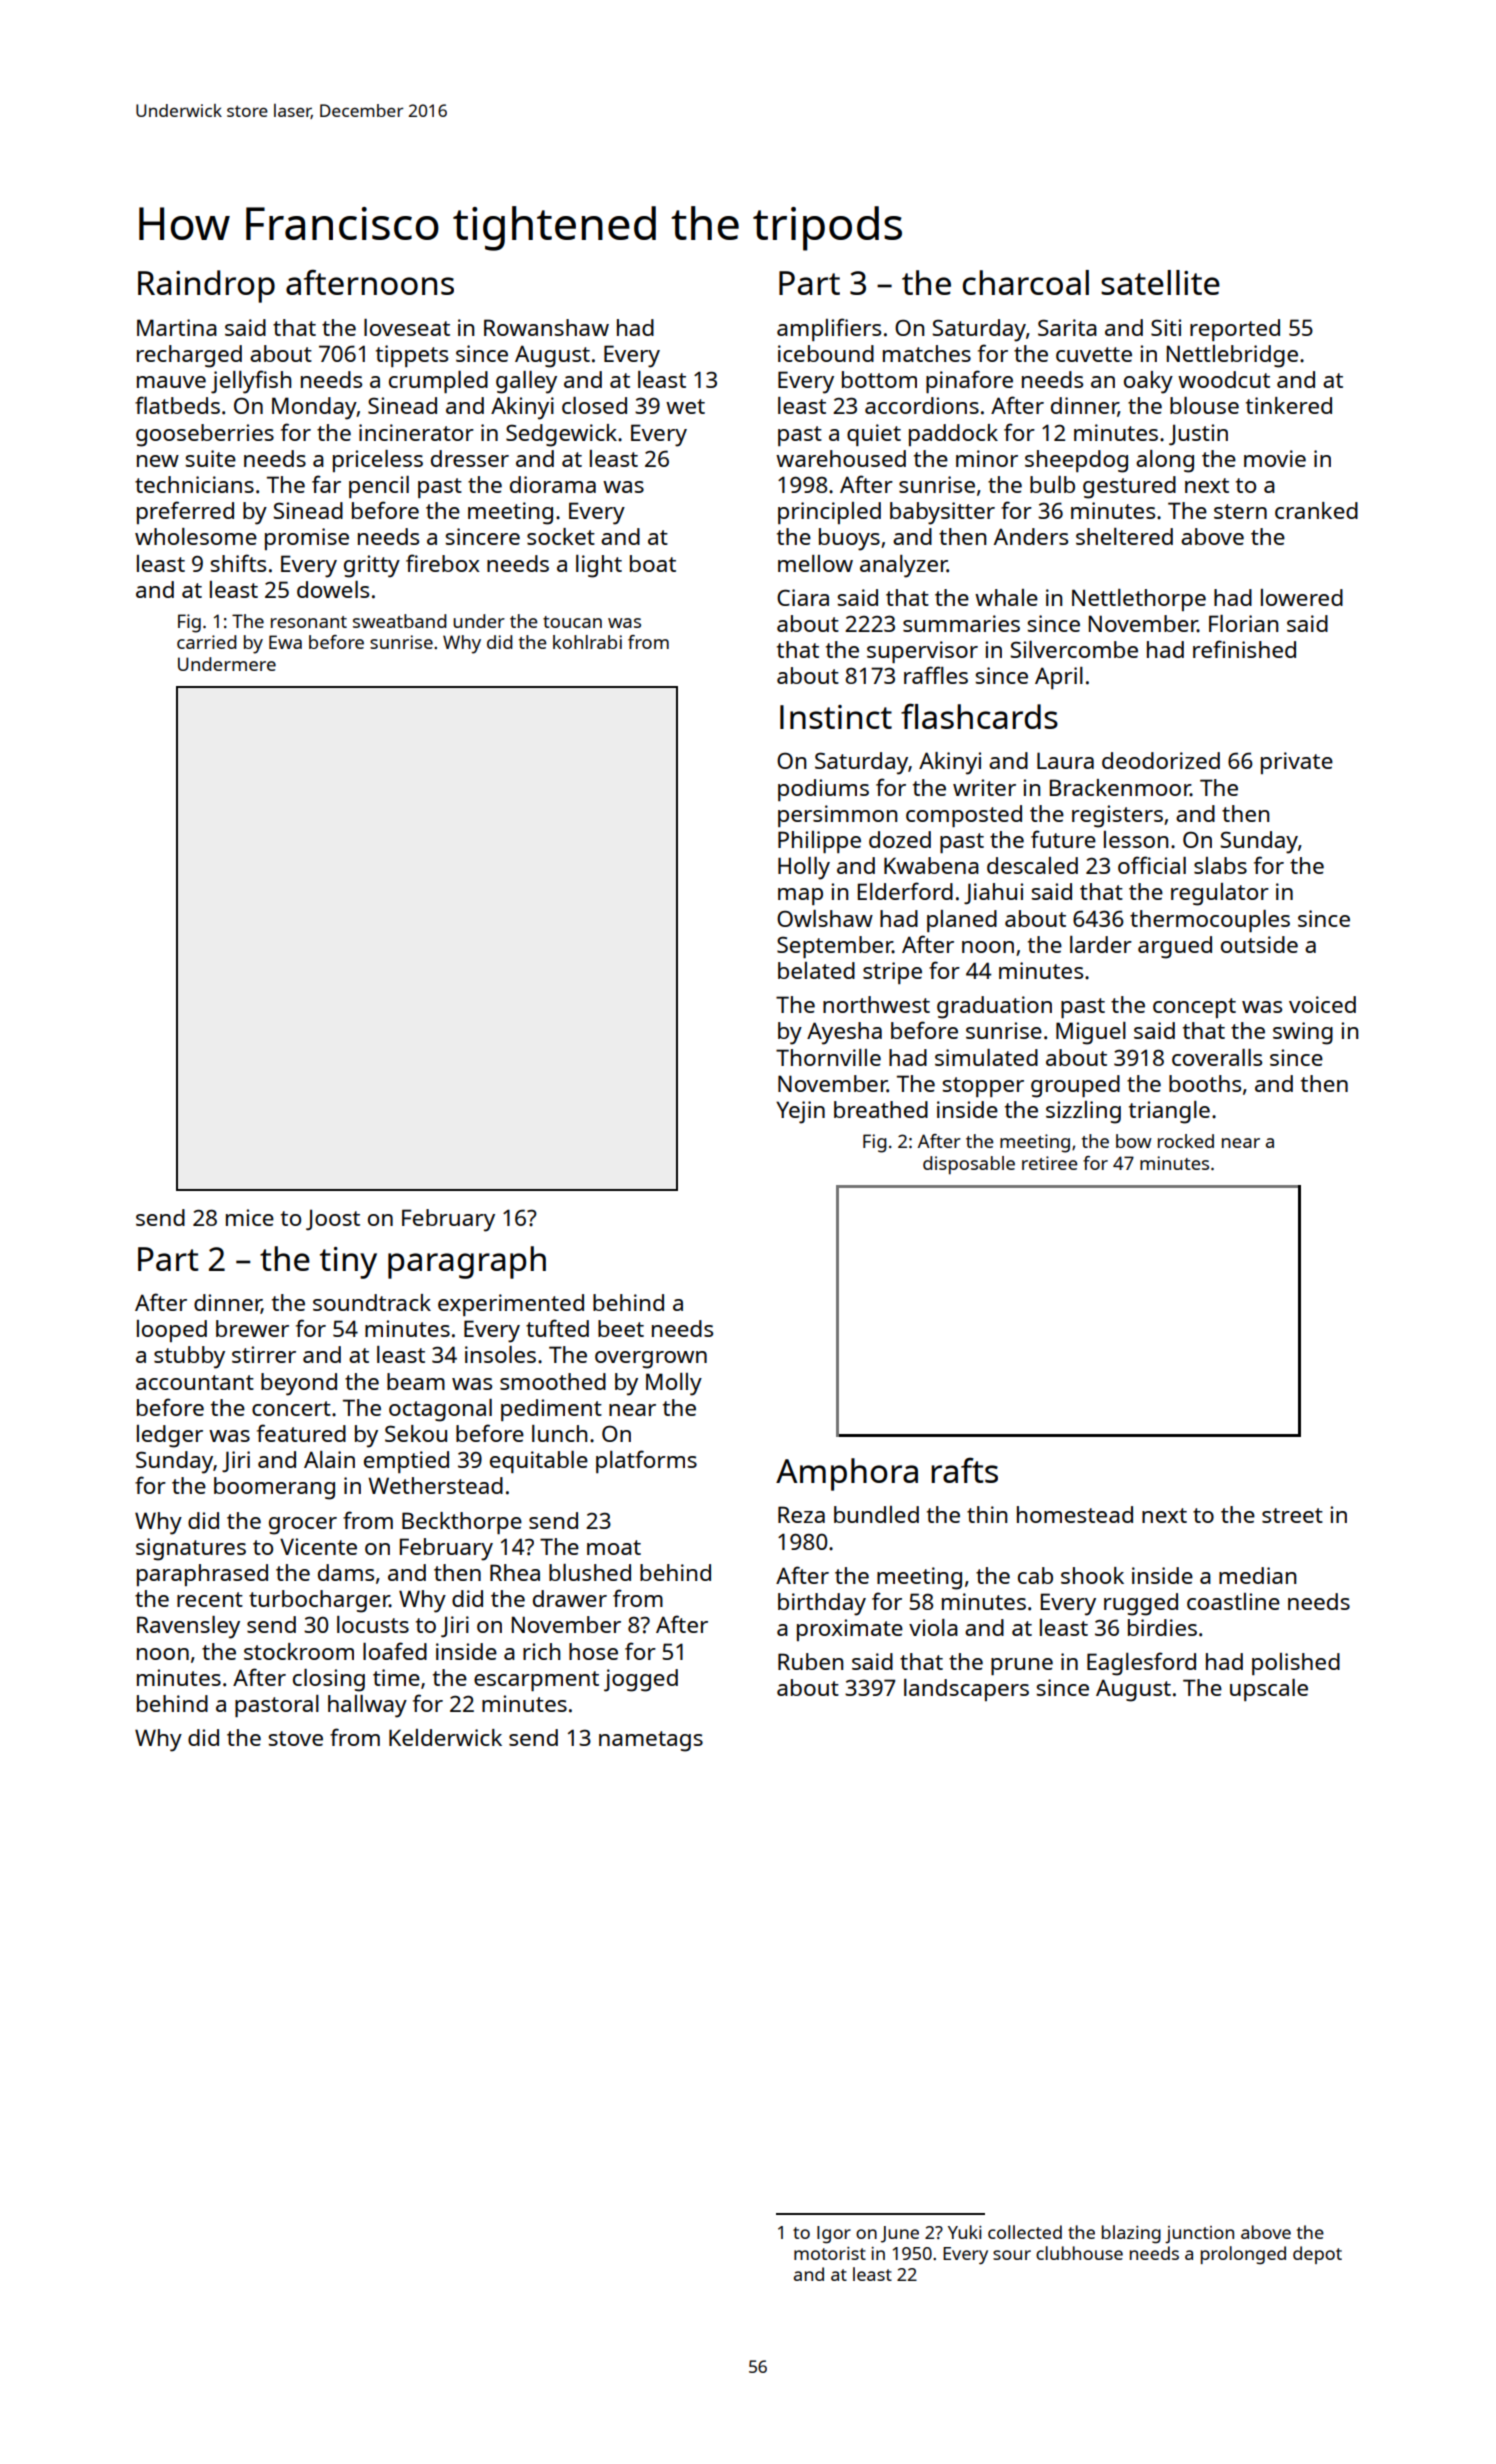 This screenshot has width=1496, height=2464. What do you see at coordinates (800, 896) in the screenshot?
I see `map` at bounding box center [800, 896].
